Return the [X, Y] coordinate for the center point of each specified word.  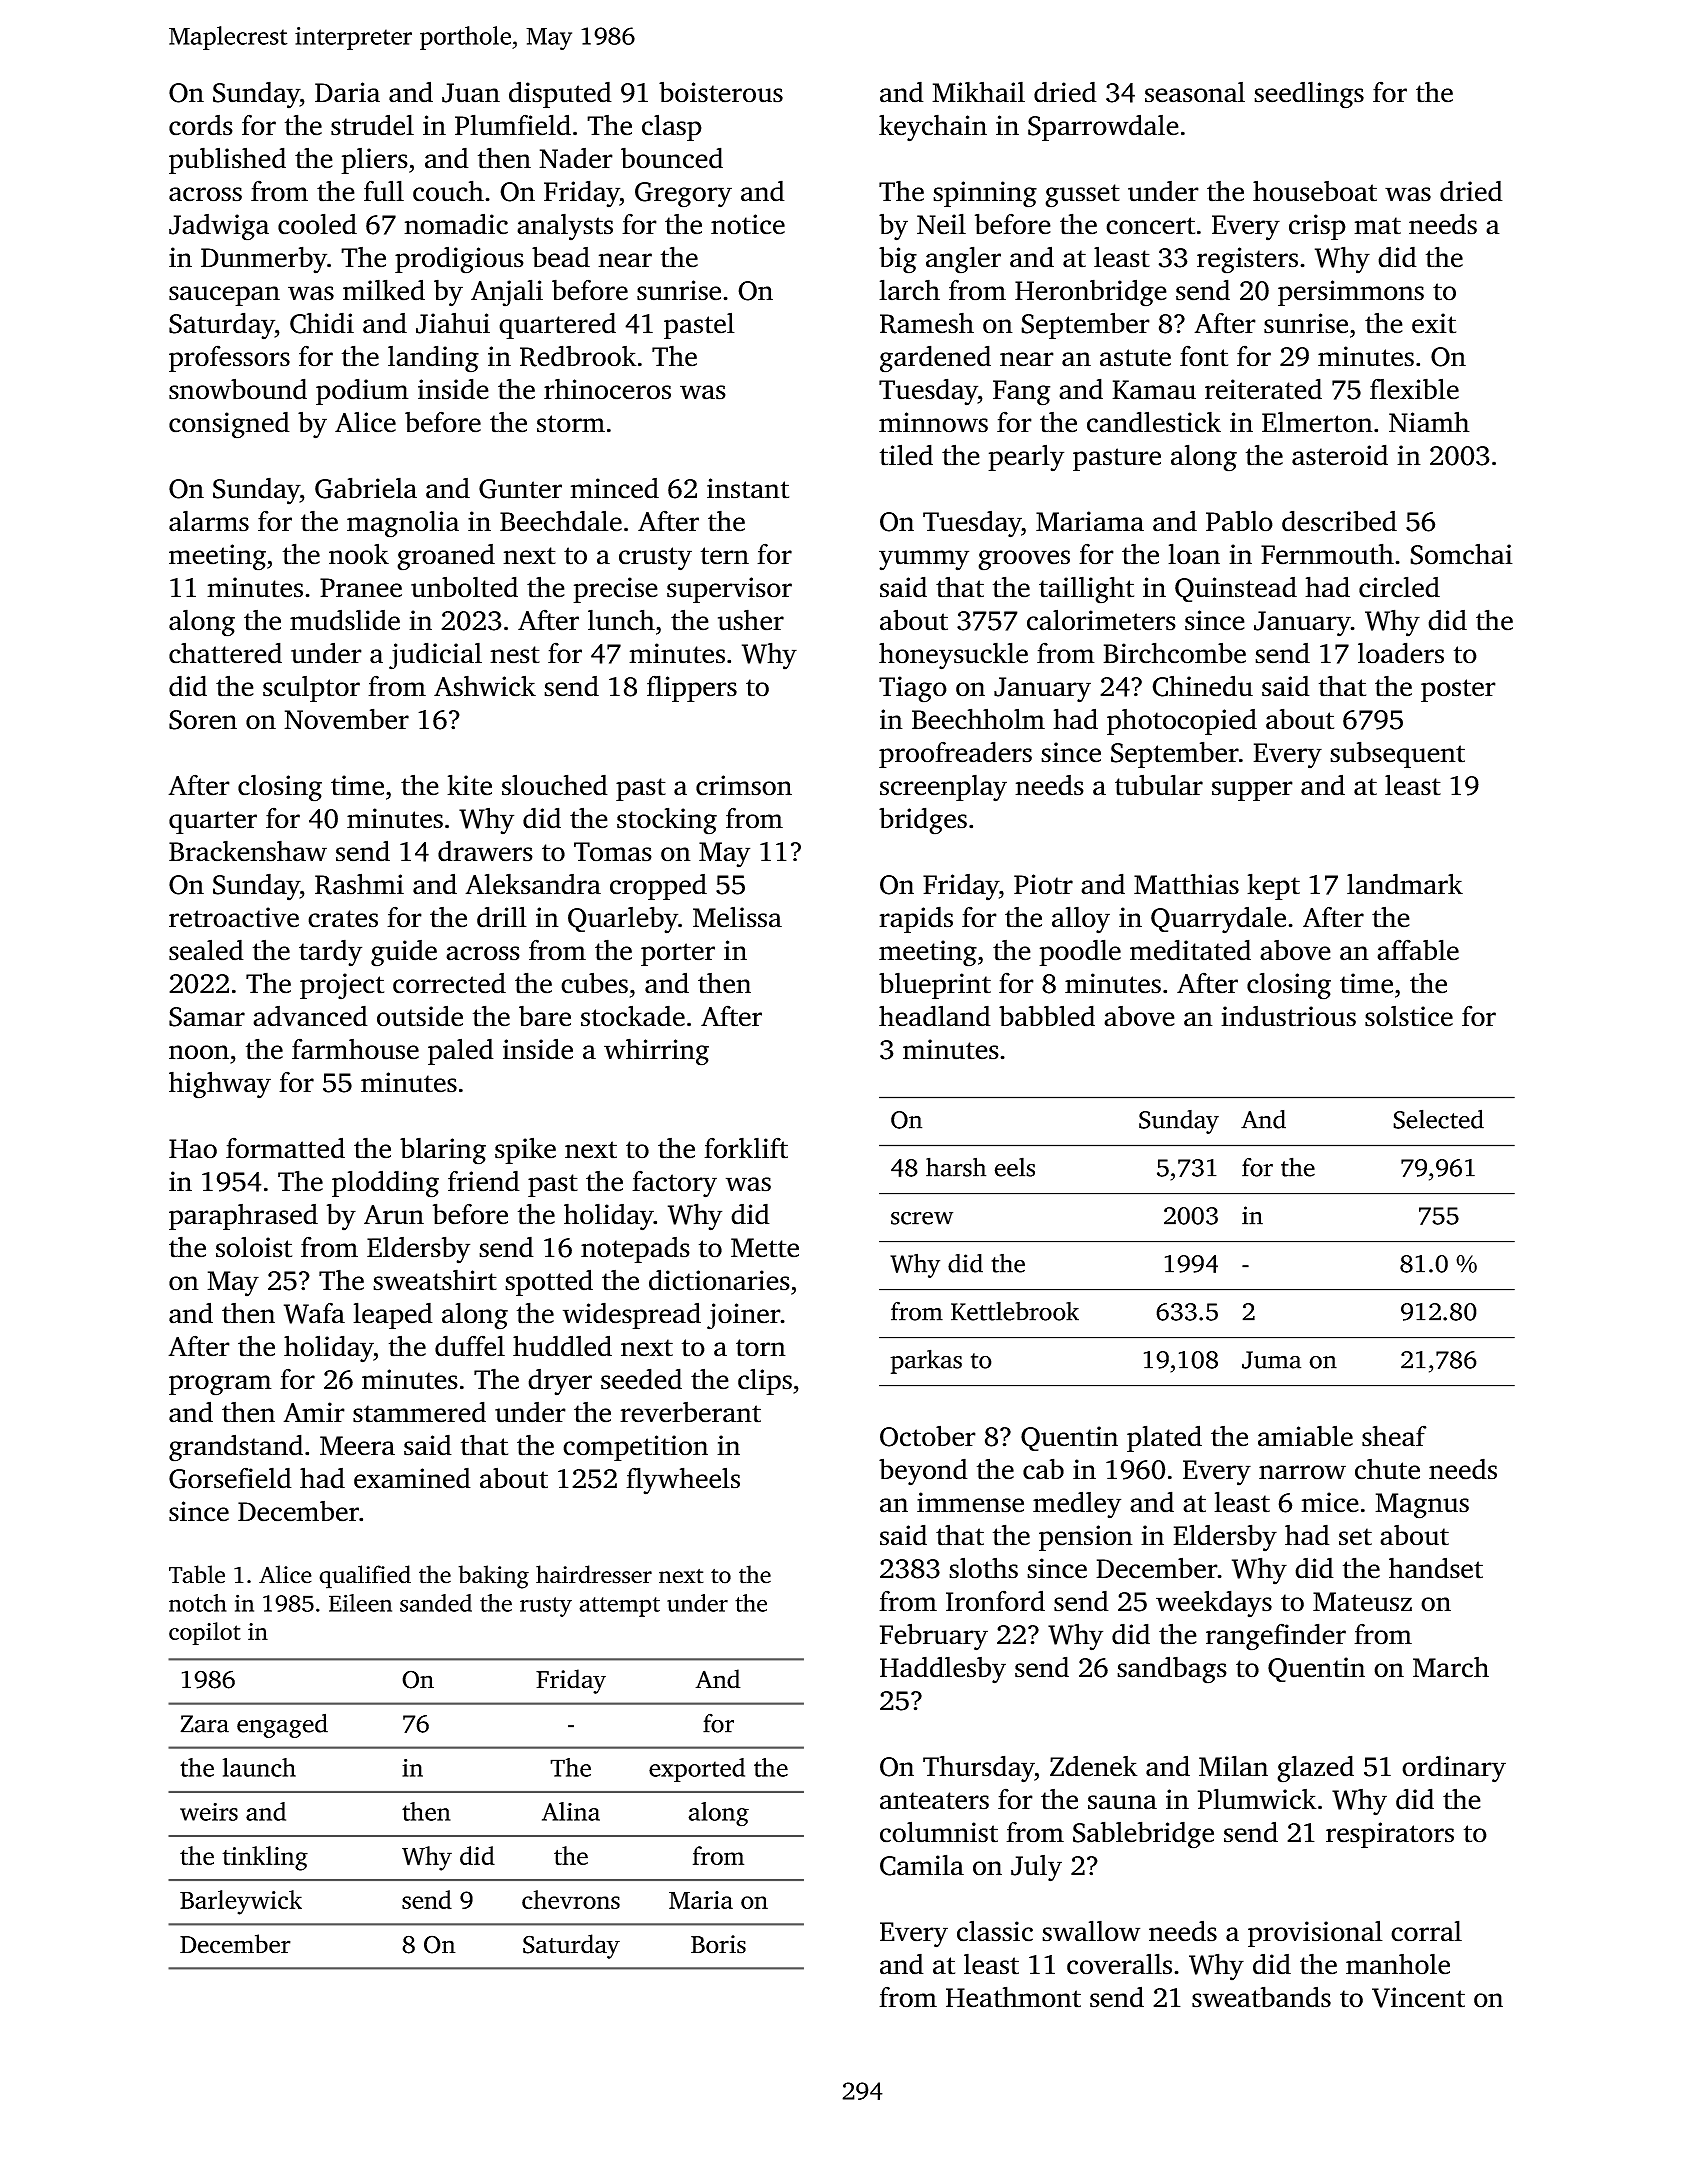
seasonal [1195, 92]
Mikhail [978, 92]
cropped [658, 887]
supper [1252, 791]
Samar [207, 1017]
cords [201, 125]
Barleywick [241, 1902]
